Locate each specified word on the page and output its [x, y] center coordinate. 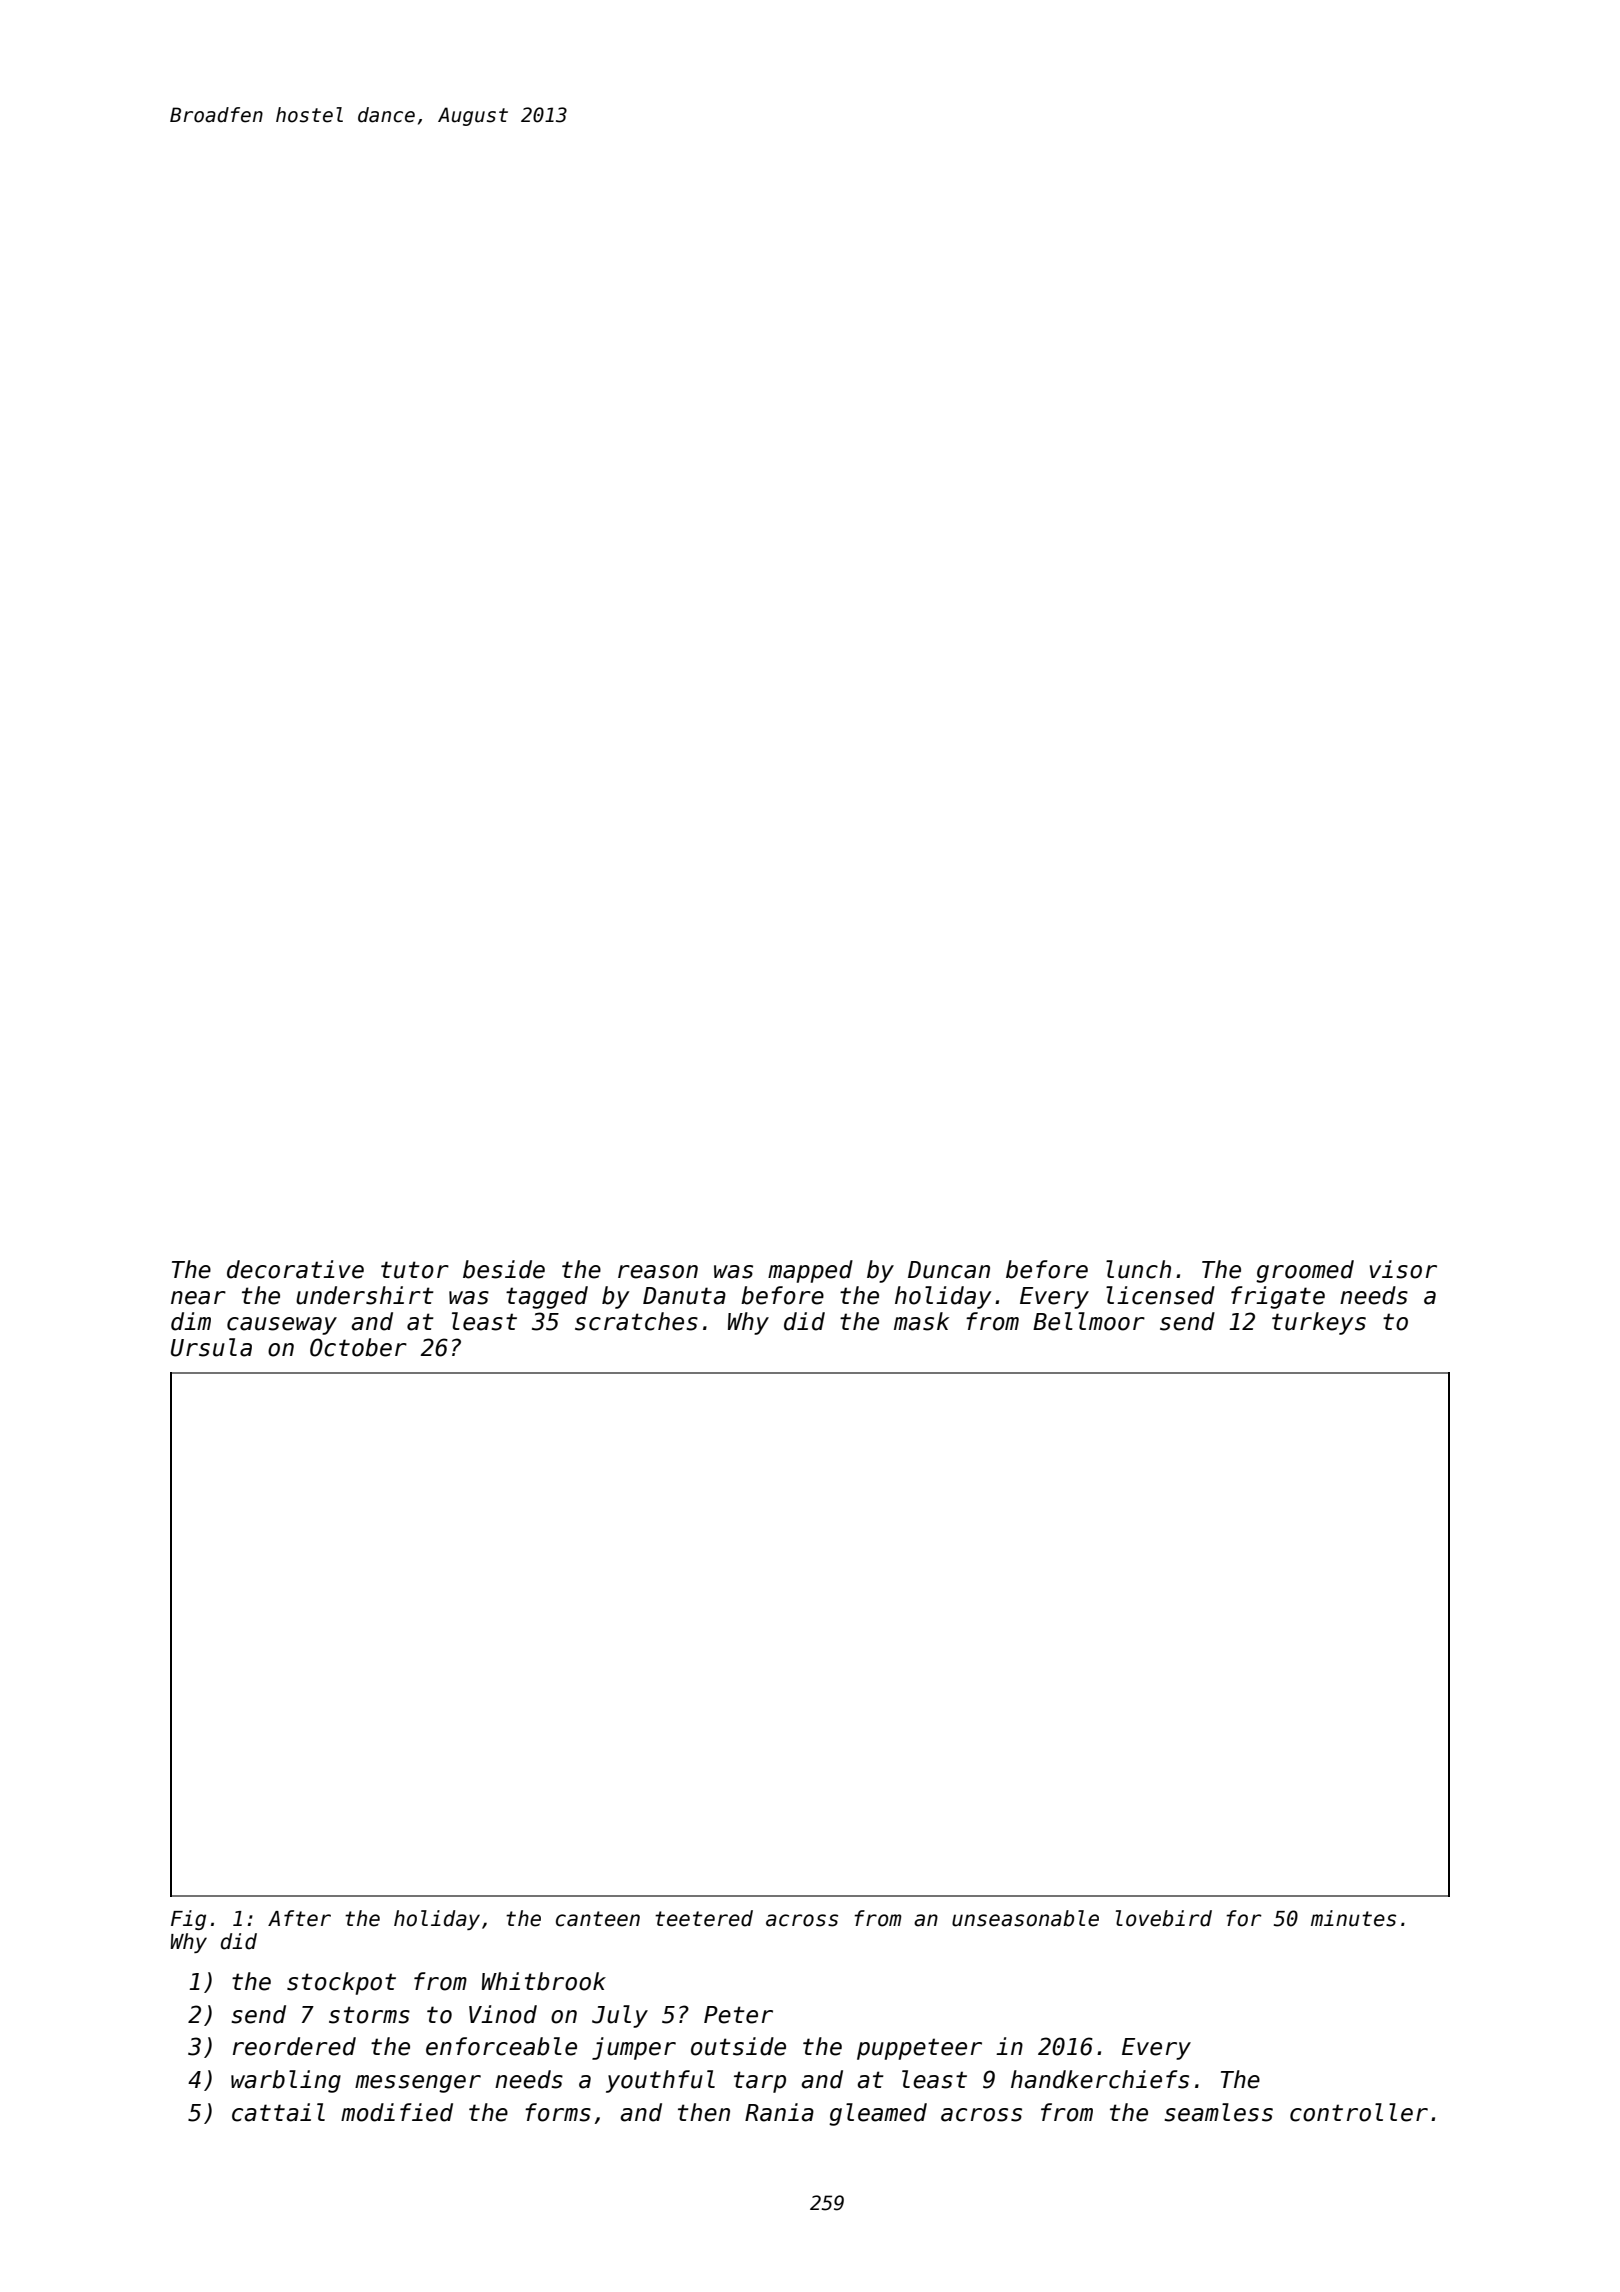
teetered [704, 1918]
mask [921, 1321]
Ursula [211, 1347]
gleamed [878, 2114]
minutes [1353, 1918]
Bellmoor [1089, 1321]
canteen [598, 1919]
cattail [278, 2112]
